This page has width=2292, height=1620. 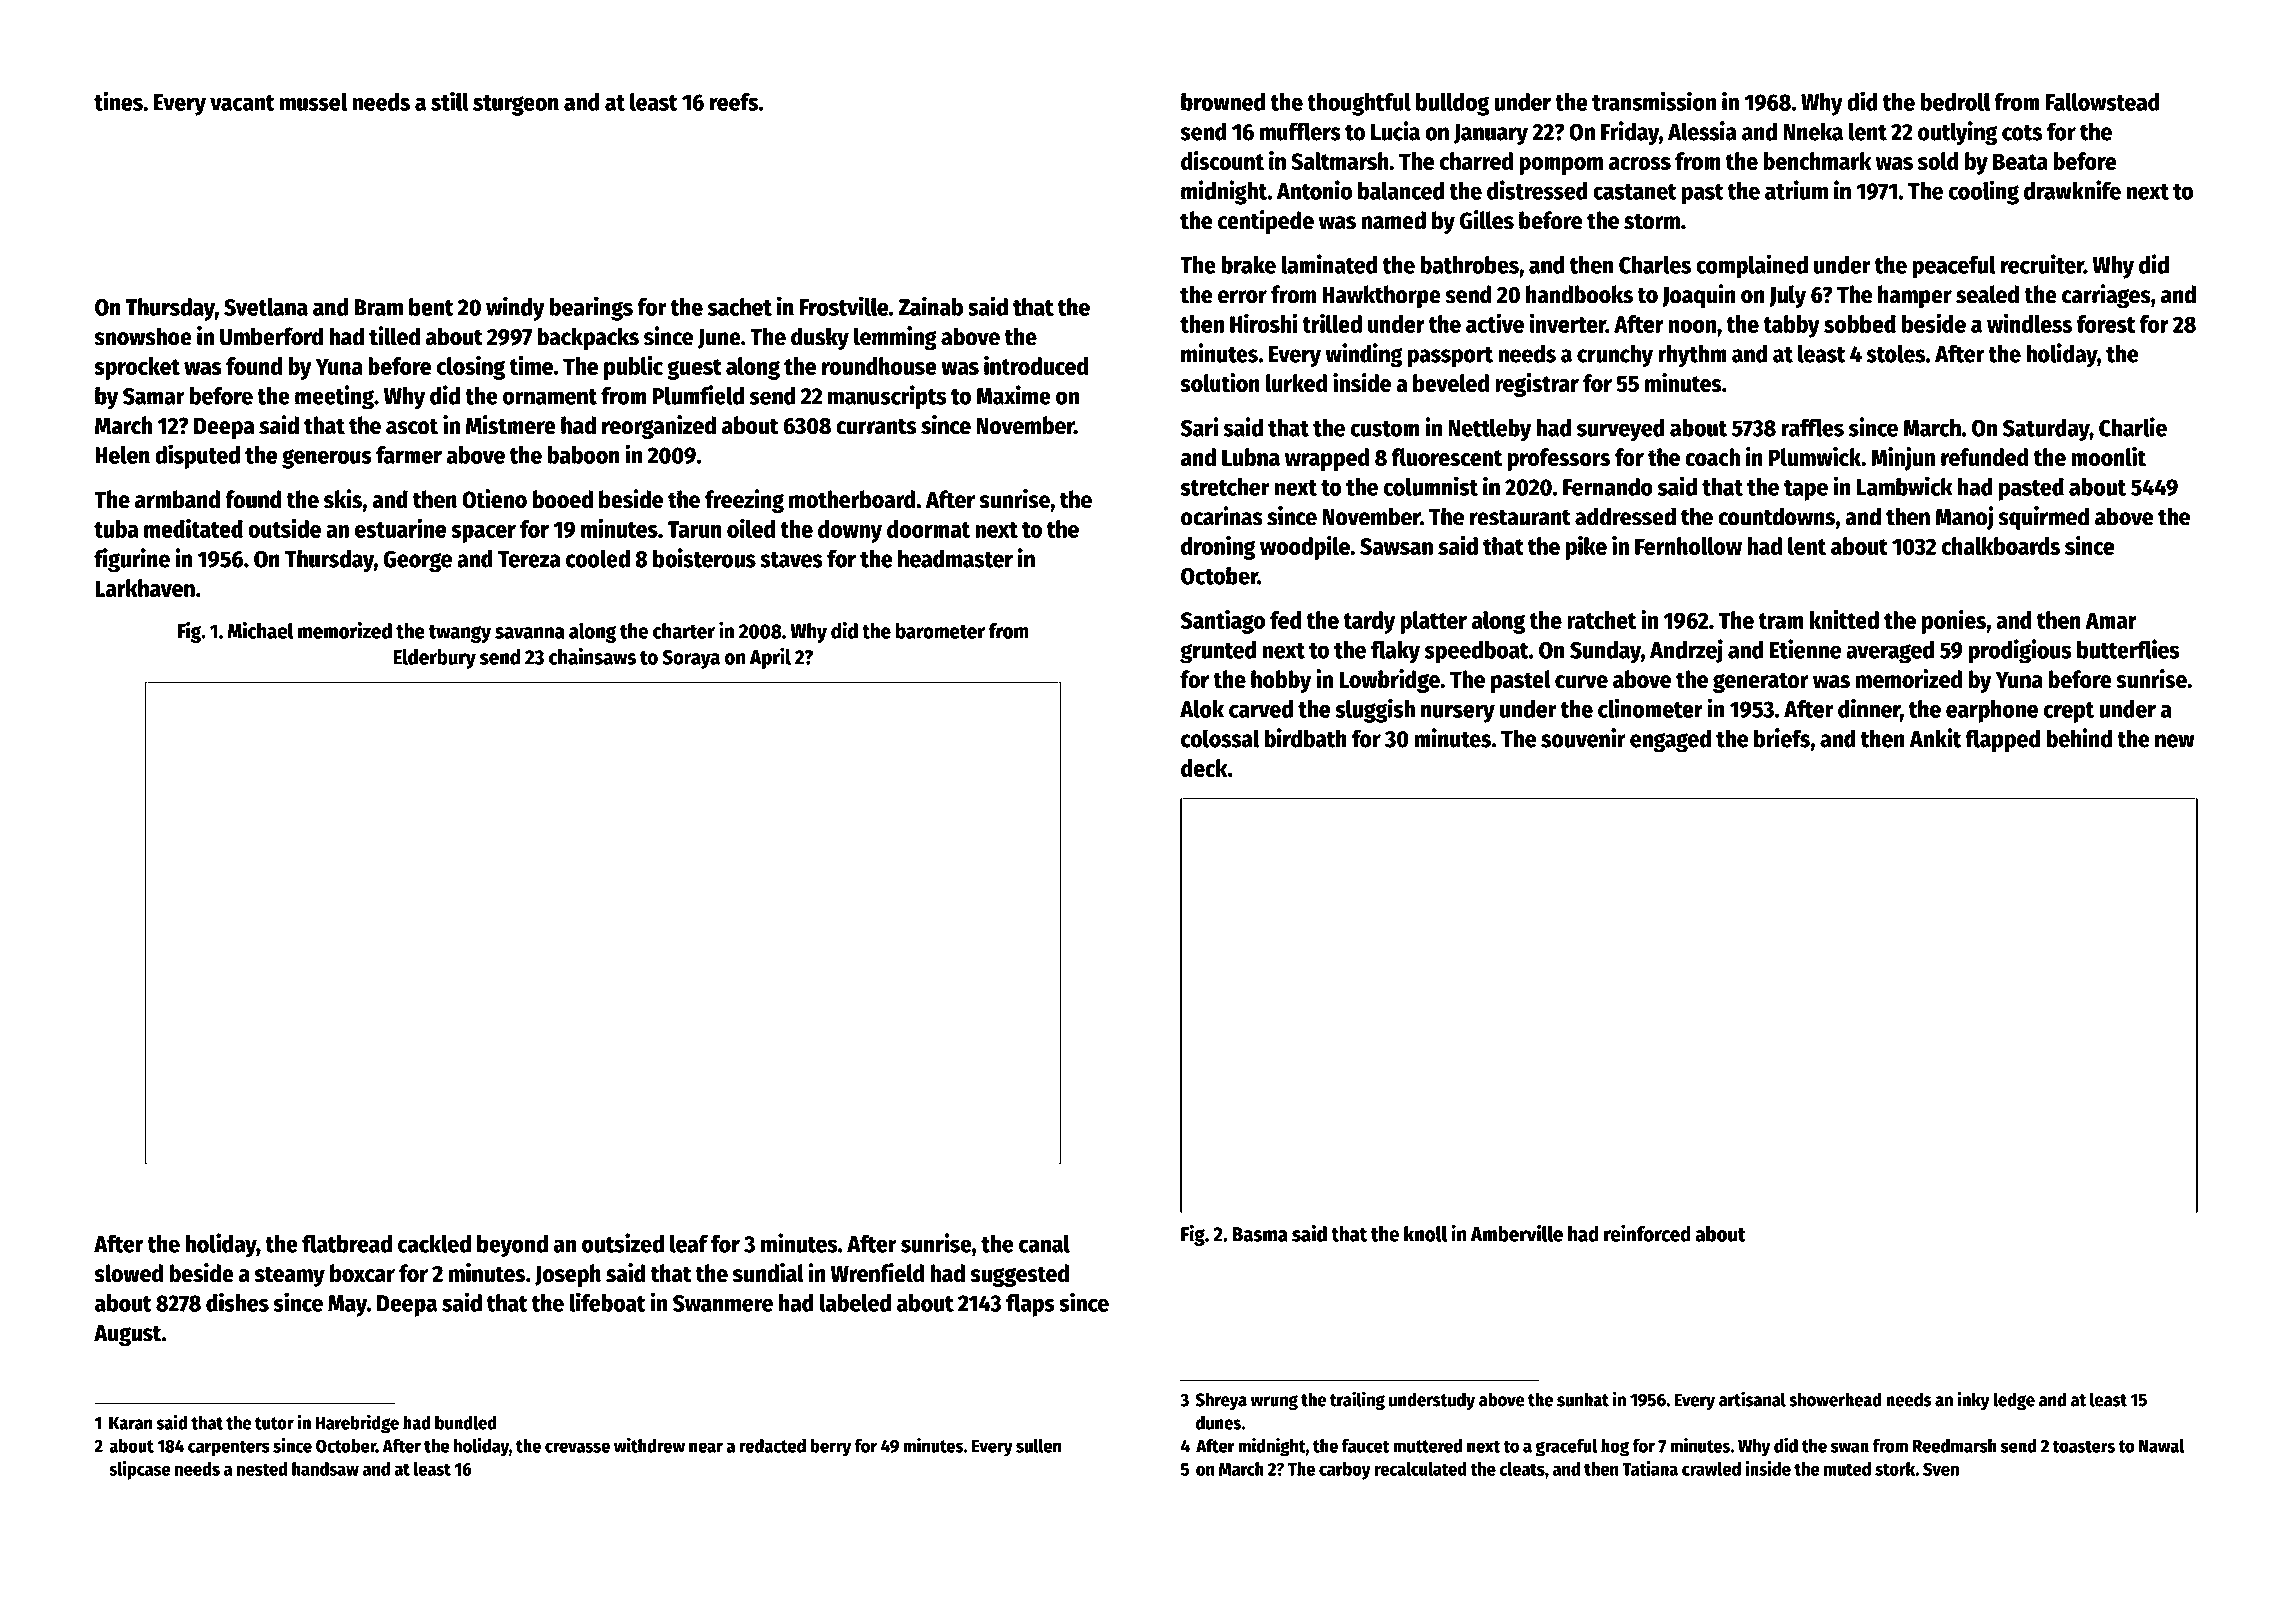 I want to click on Fallowstead, so click(x=2103, y=102).
